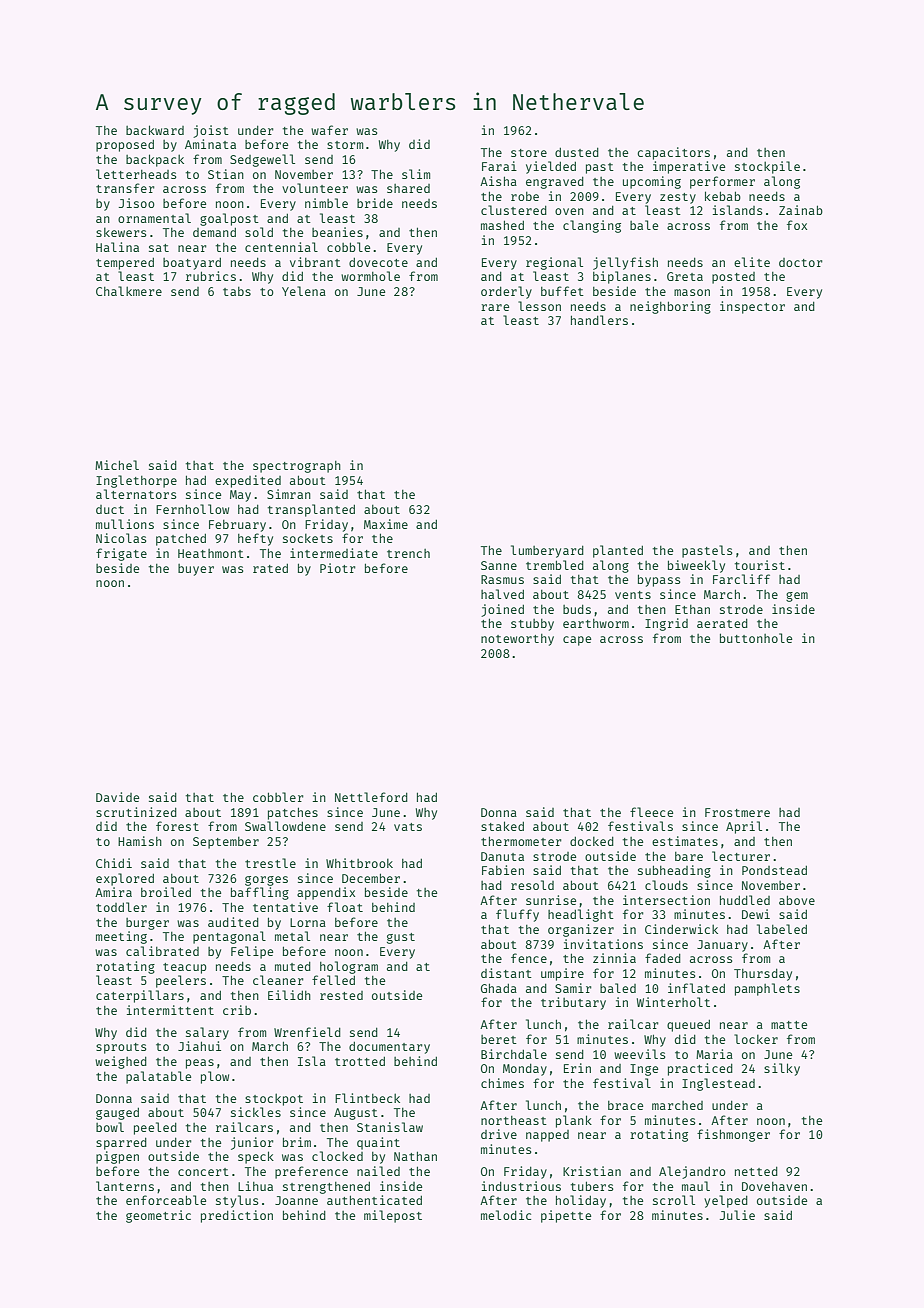 The image size is (924, 1308). Describe the element at coordinates (744, 827) in the page. I see `April` at that location.
